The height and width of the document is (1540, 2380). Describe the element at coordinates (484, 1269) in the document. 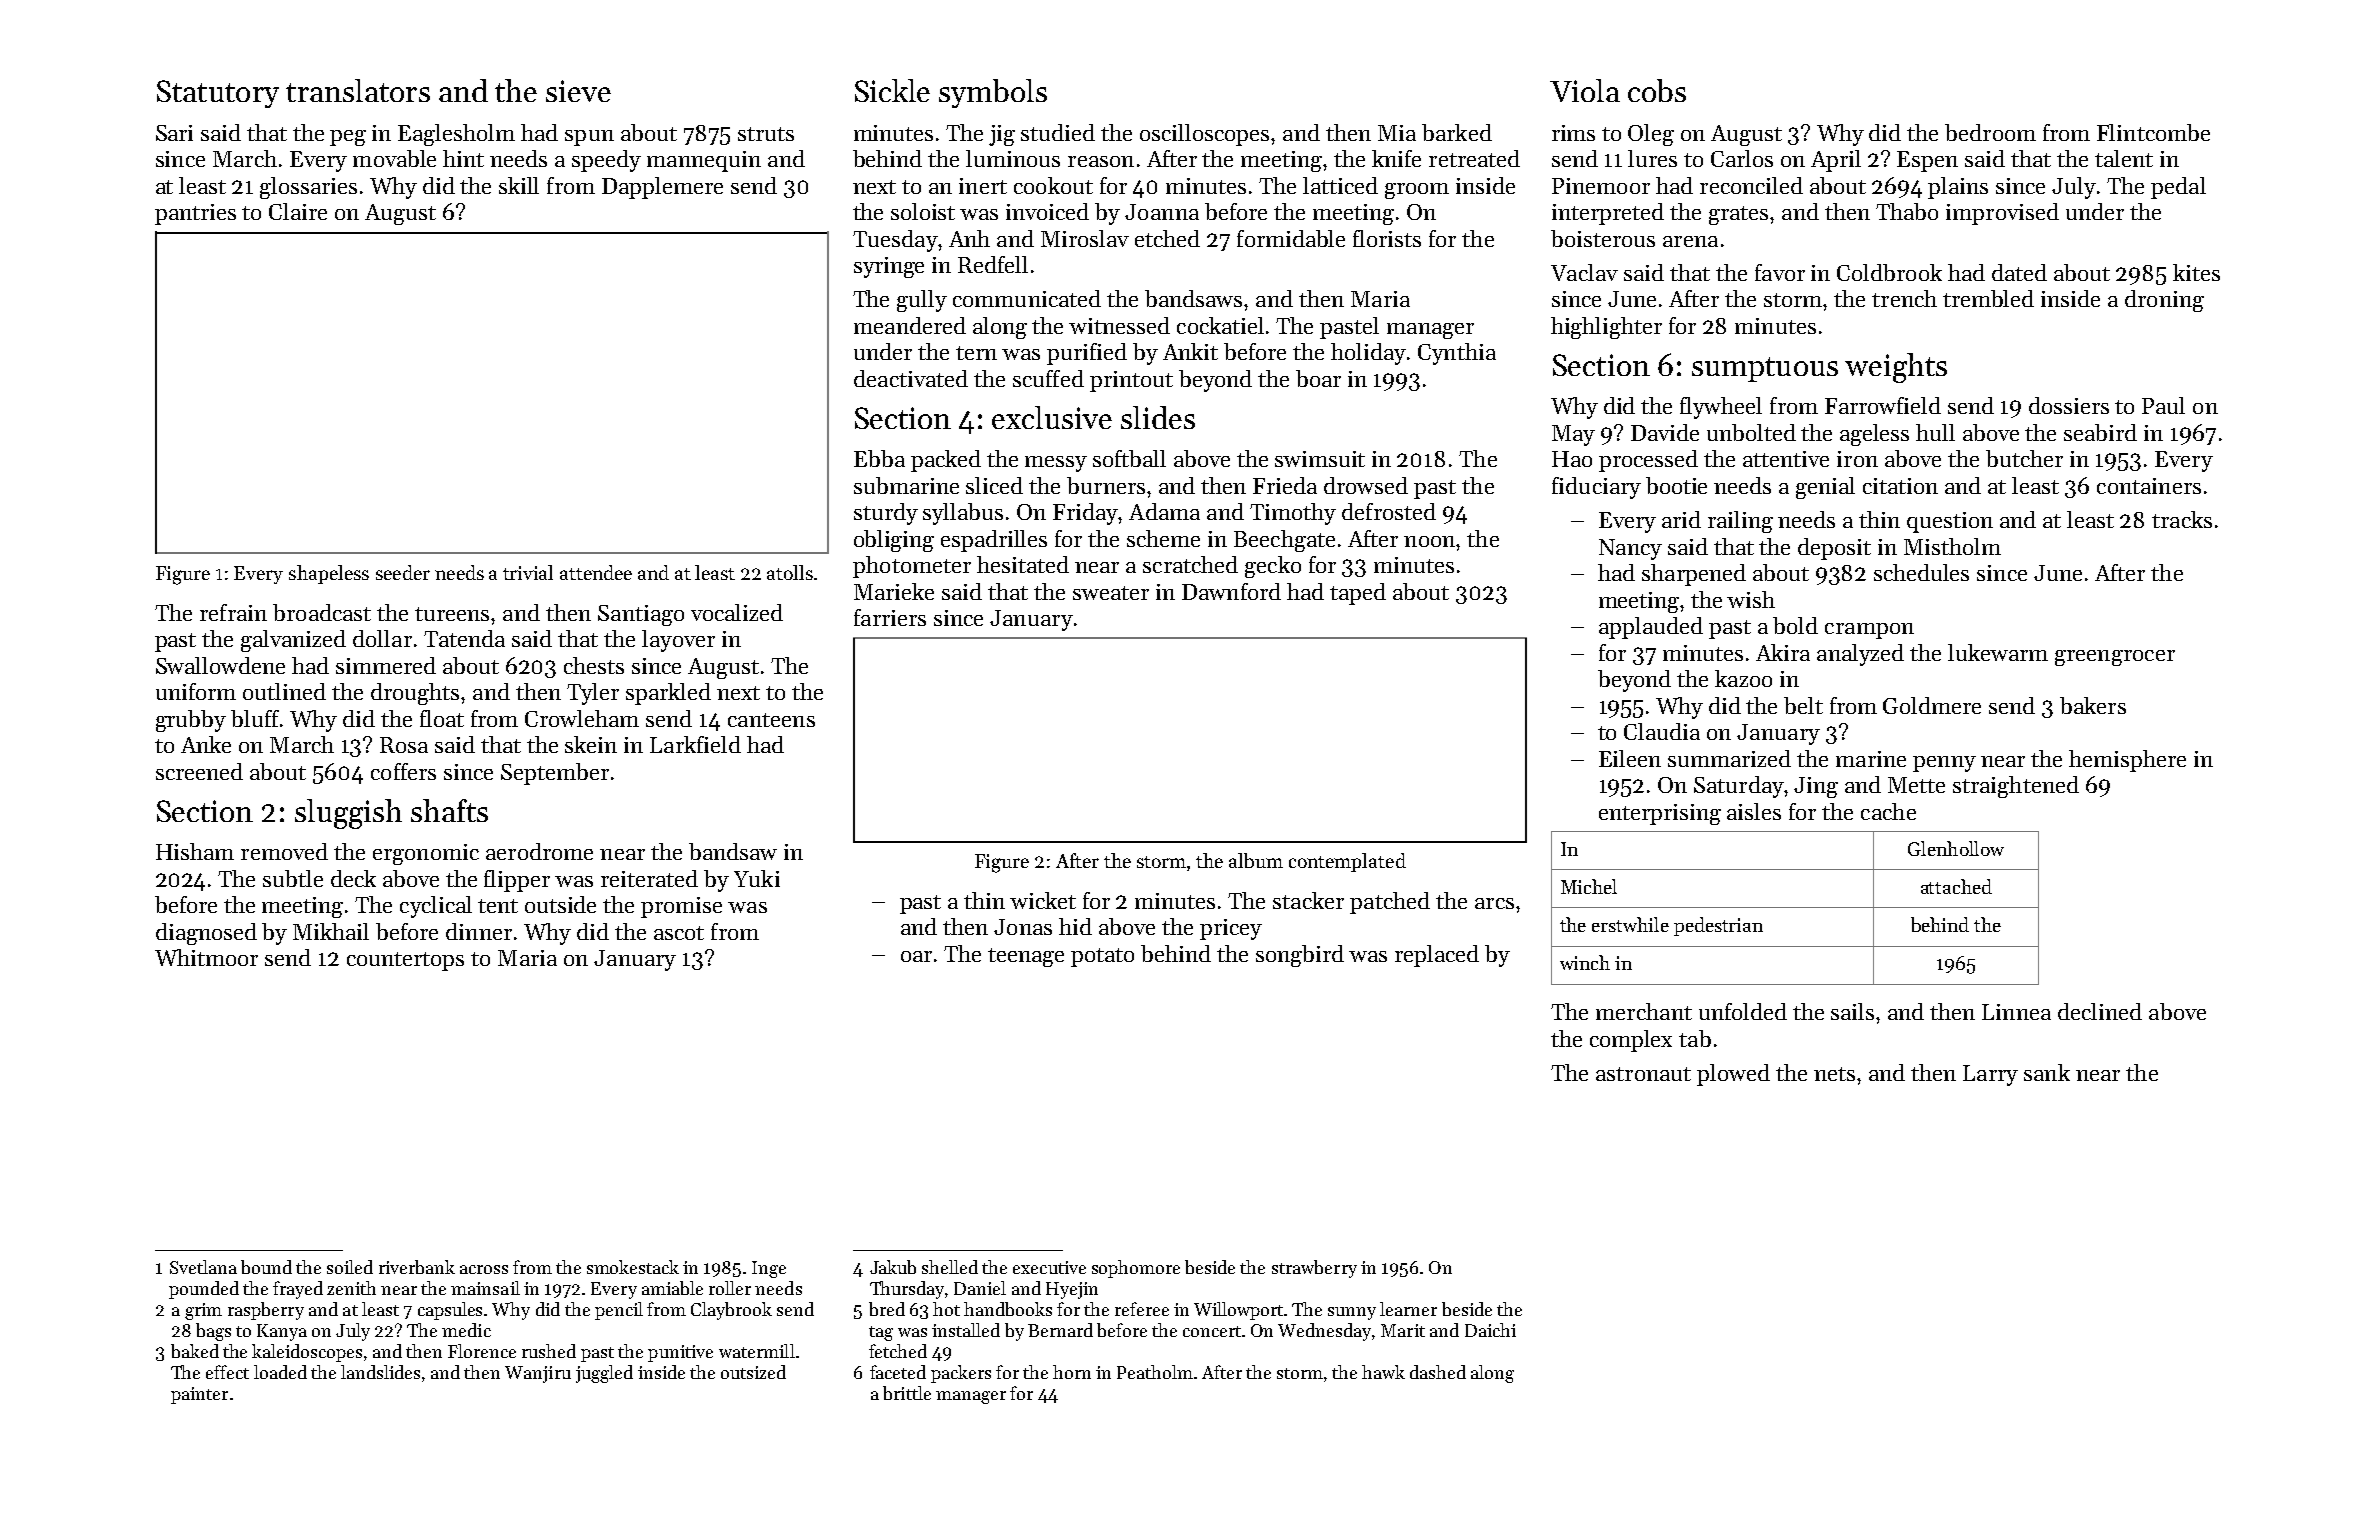

I see `across` at that location.
